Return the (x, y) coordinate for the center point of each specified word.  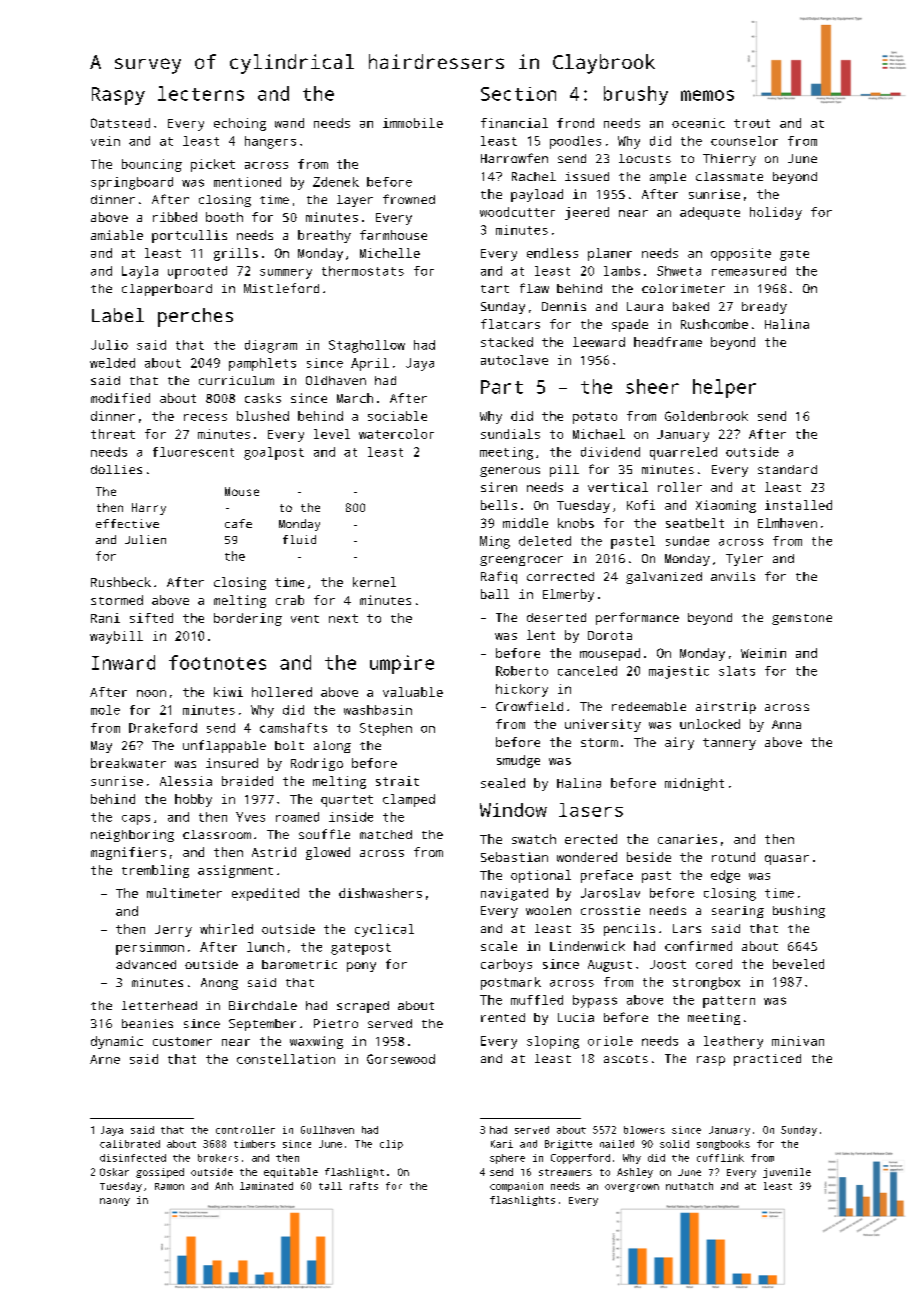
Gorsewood (401, 1059)
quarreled (683, 453)
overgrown (632, 1188)
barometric (299, 964)
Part (502, 387)
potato (595, 418)
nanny (115, 1202)
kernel (374, 582)
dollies (116, 469)
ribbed (175, 217)
